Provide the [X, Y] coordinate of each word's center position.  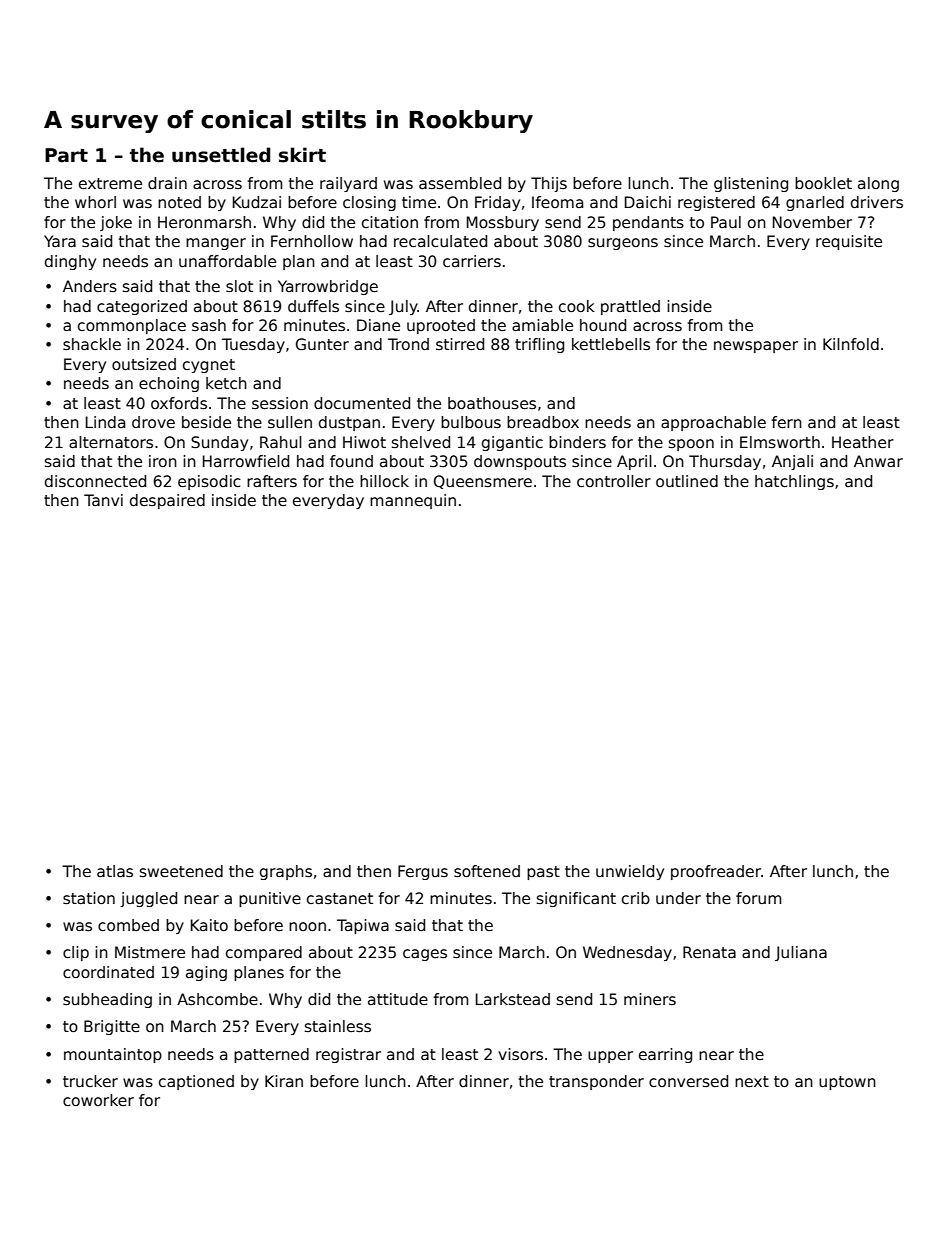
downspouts [520, 462]
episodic [209, 482]
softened [487, 871]
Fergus [423, 872]
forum [759, 898]
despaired [167, 501]
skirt [302, 155]
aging [206, 973]
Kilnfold [851, 344]
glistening [751, 184]
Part [66, 155]
